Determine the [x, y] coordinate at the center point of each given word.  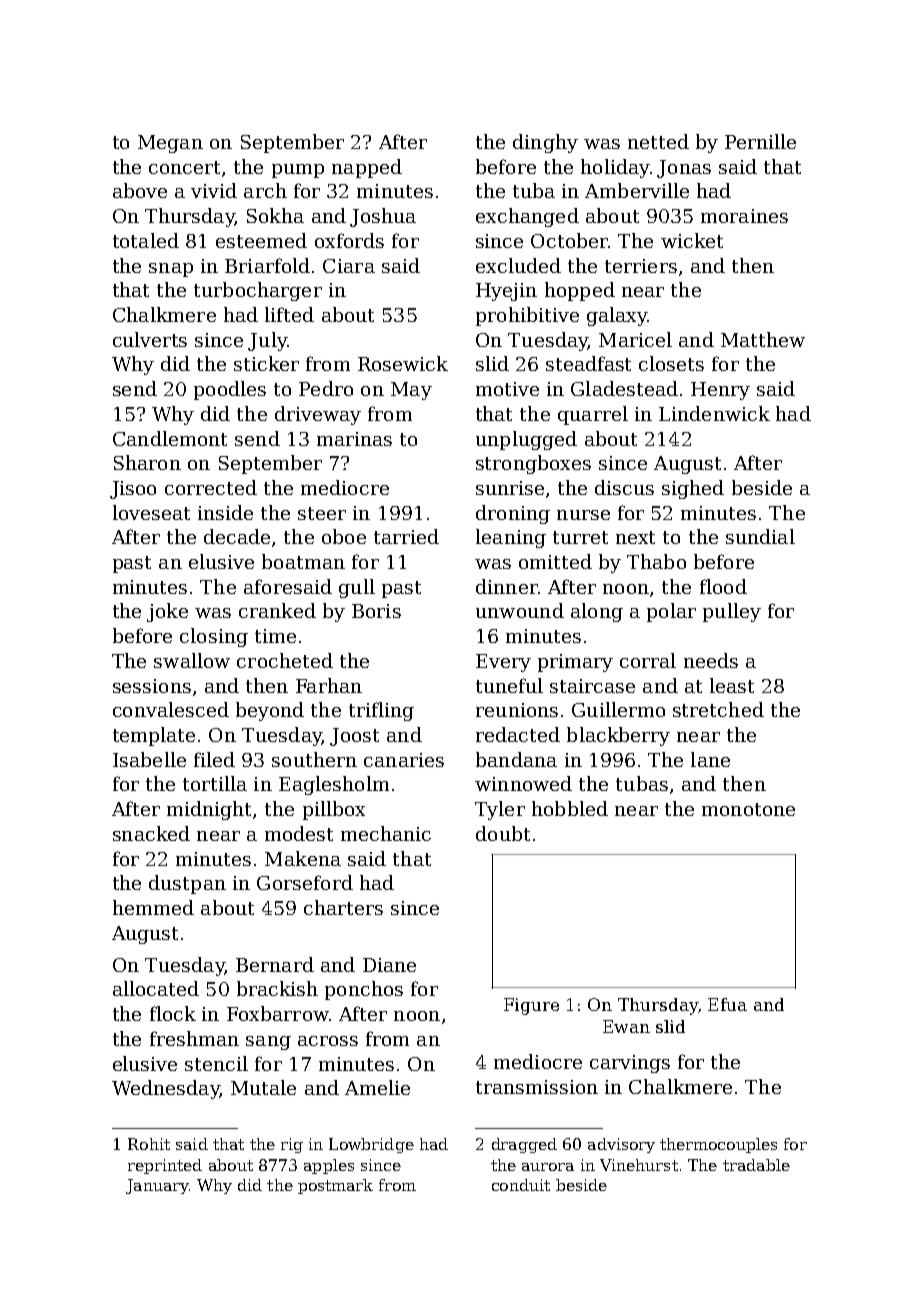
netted [658, 141]
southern [314, 759]
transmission [537, 1087]
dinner [507, 586]
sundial [760, 536]
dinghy [545, 143]
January [157, 1186]
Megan [170, 144]
